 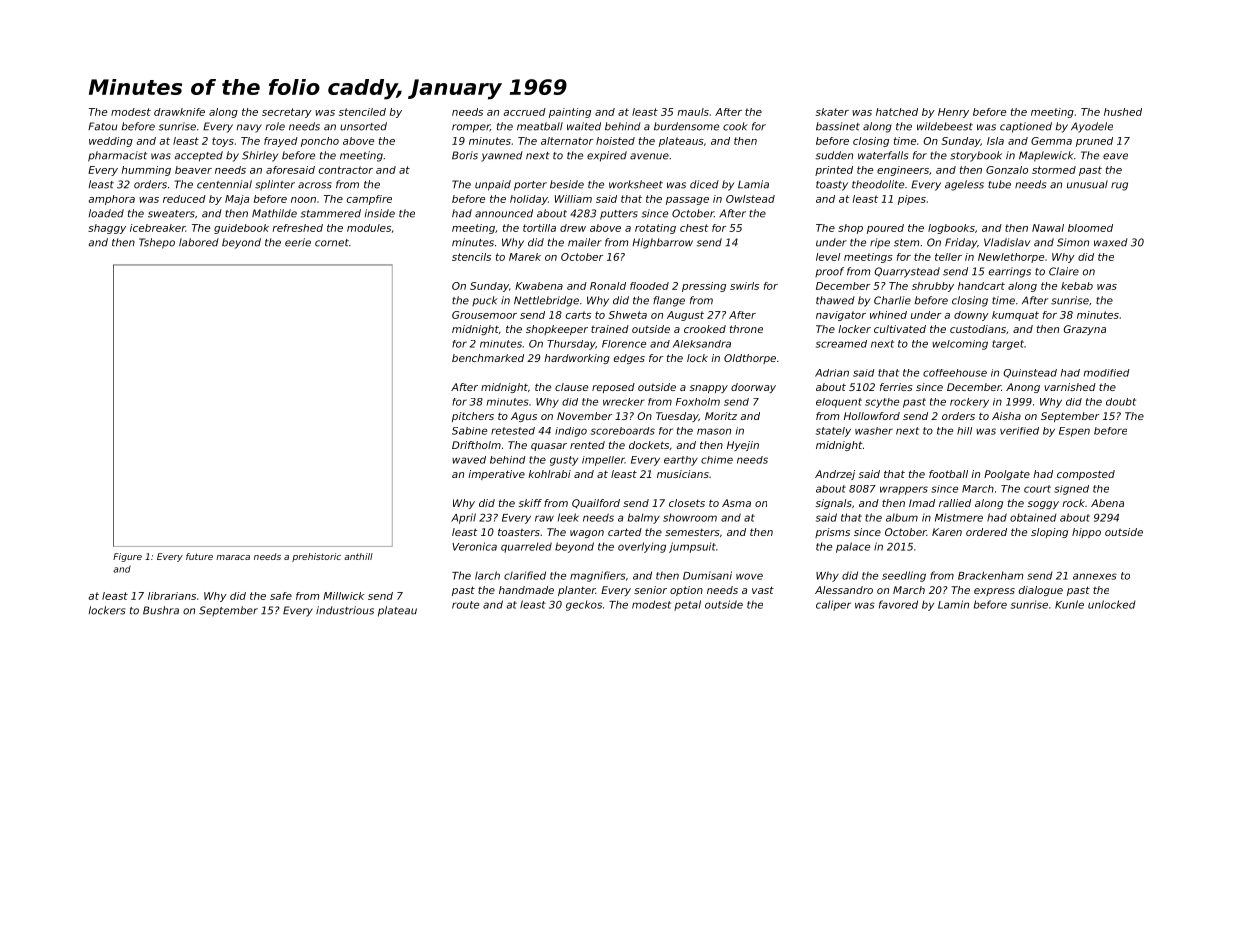 What do you see at coordinates (888, 315) in the image?
I see `whined` at bounding box center [888, 315].
